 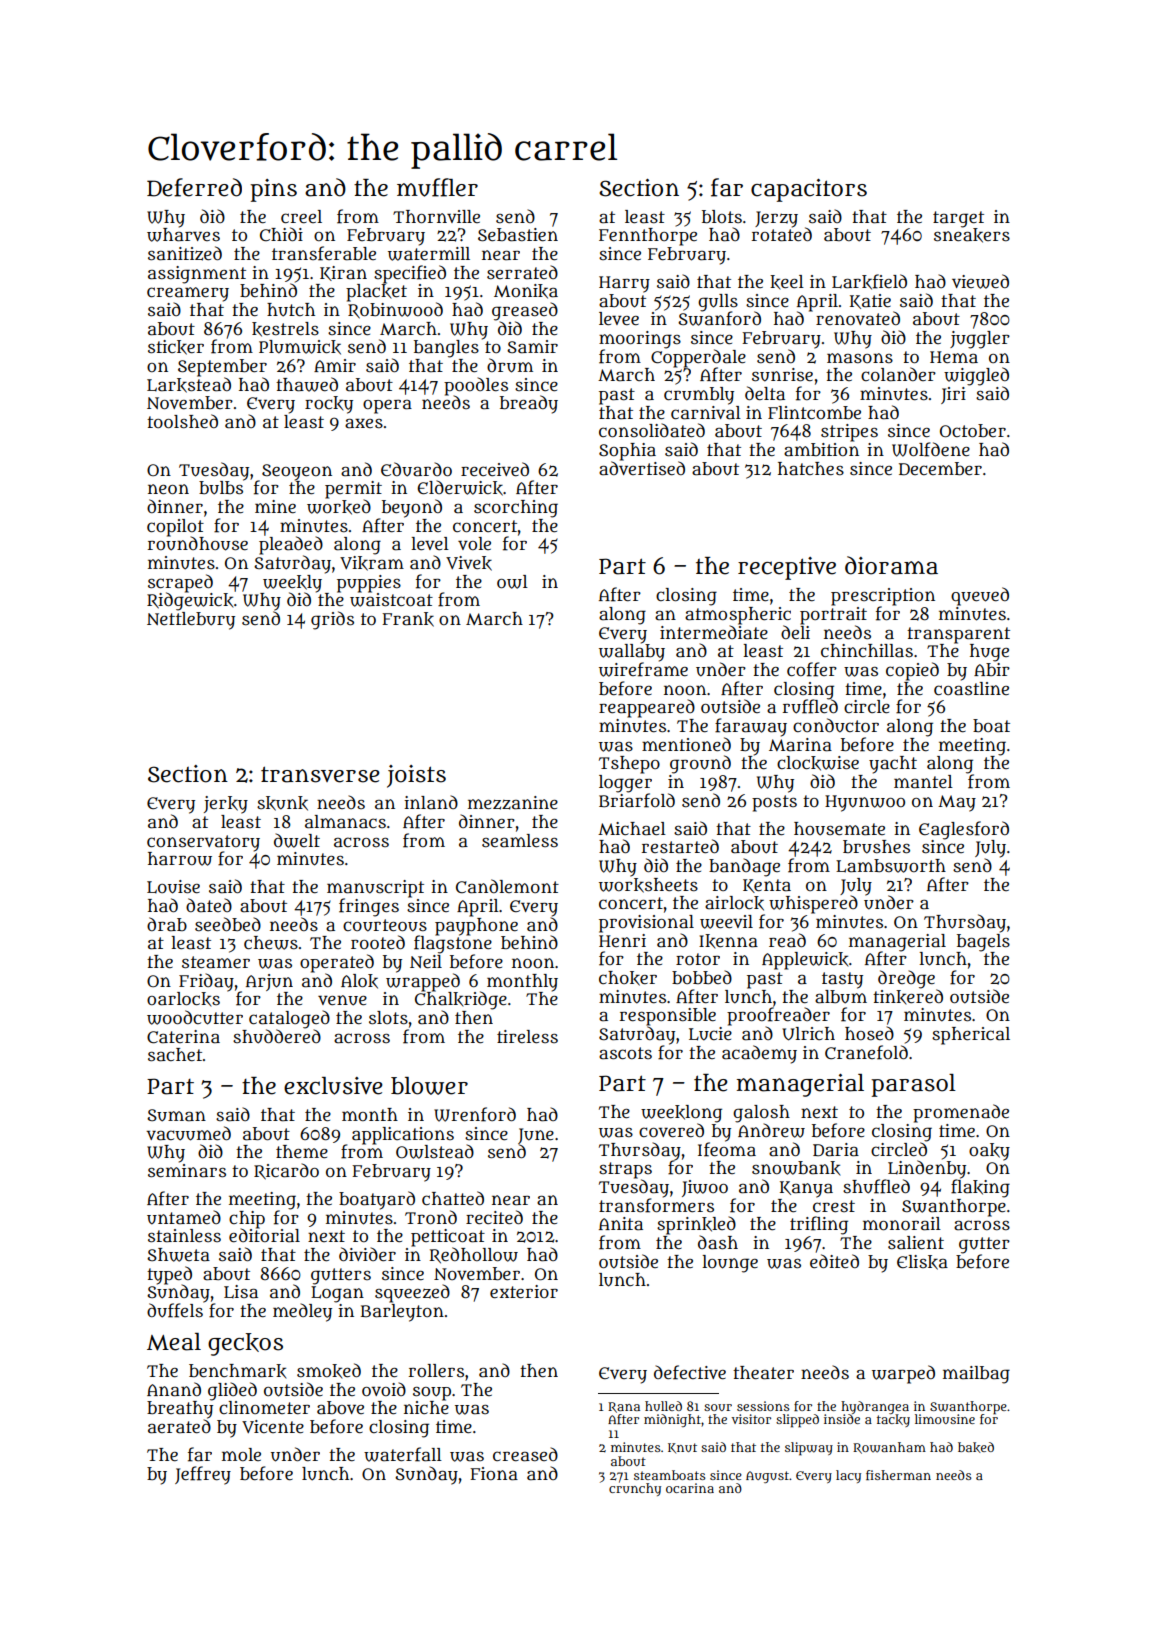 What do you see at coordinates (189, 385) in the screenshot?
I see `Larkstead` at bounding box center [189, 385].
